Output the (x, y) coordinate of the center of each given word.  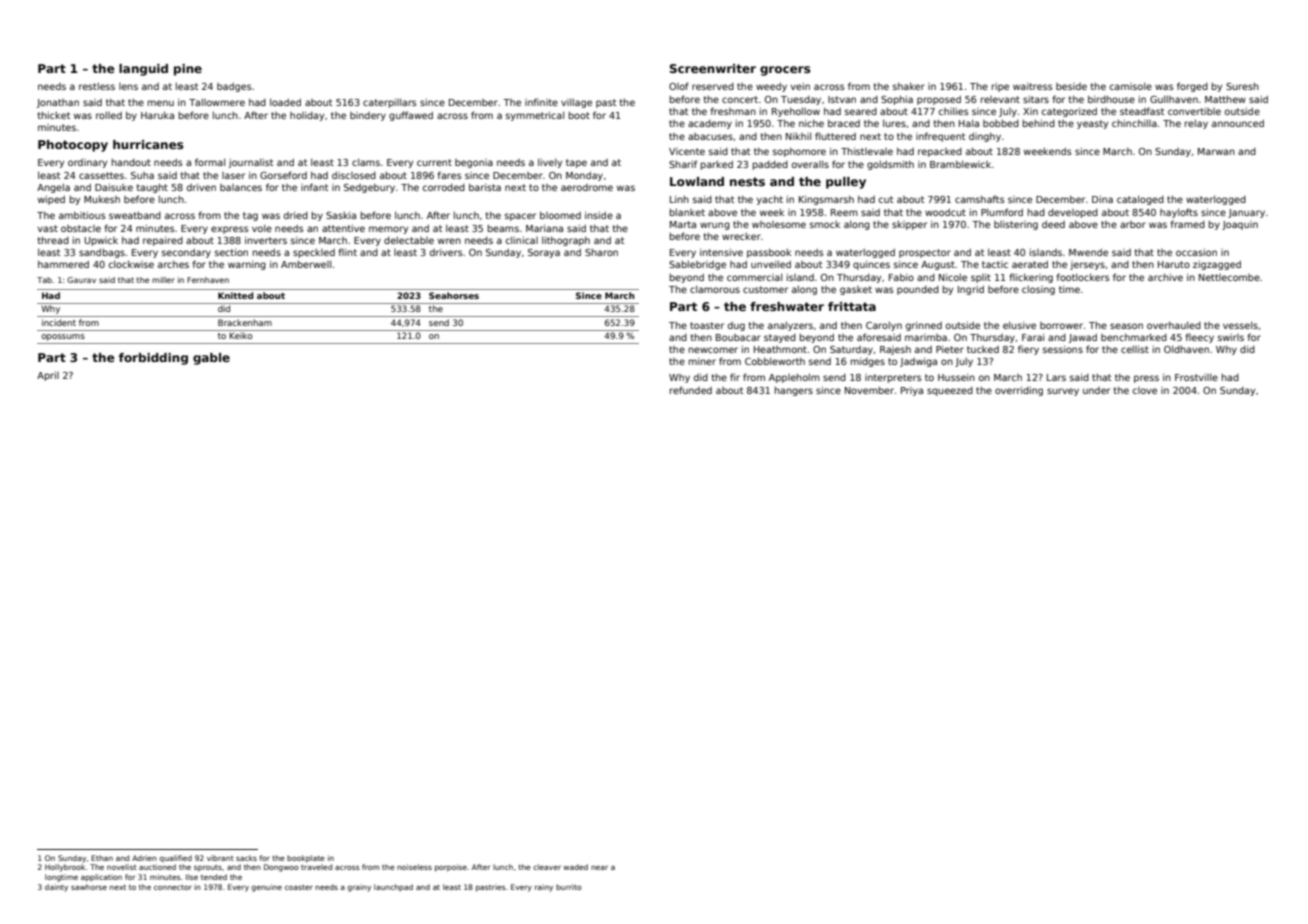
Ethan (102, 858)
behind (1039, 123)
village (576, 103)
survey (1063, 392)
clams (366, 162)
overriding (1019, 391)
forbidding (153, 359)
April (48, 376)
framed (1187, 224)
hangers (794, 391)
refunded (691, 390)
